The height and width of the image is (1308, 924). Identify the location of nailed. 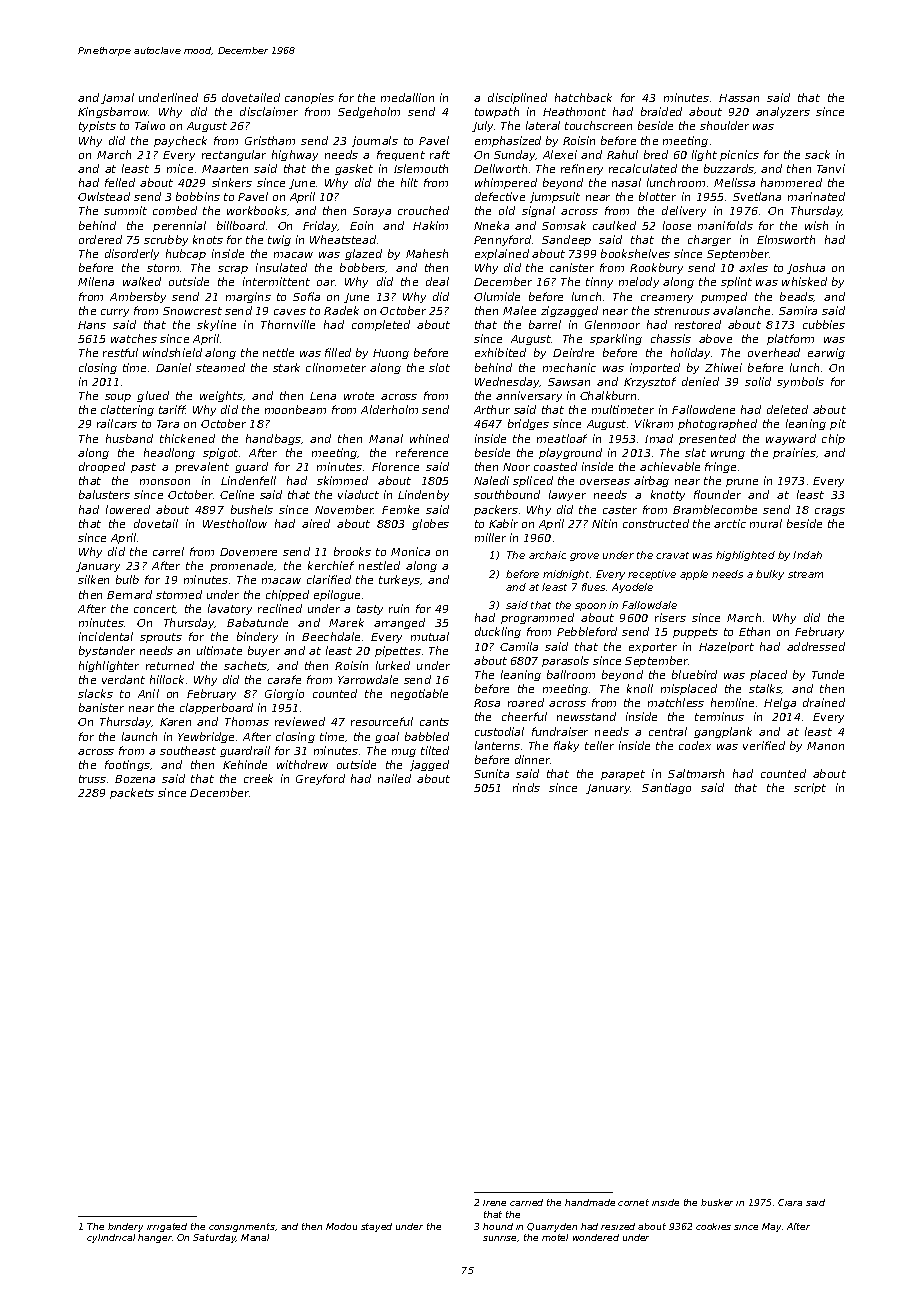
(394, 778).
